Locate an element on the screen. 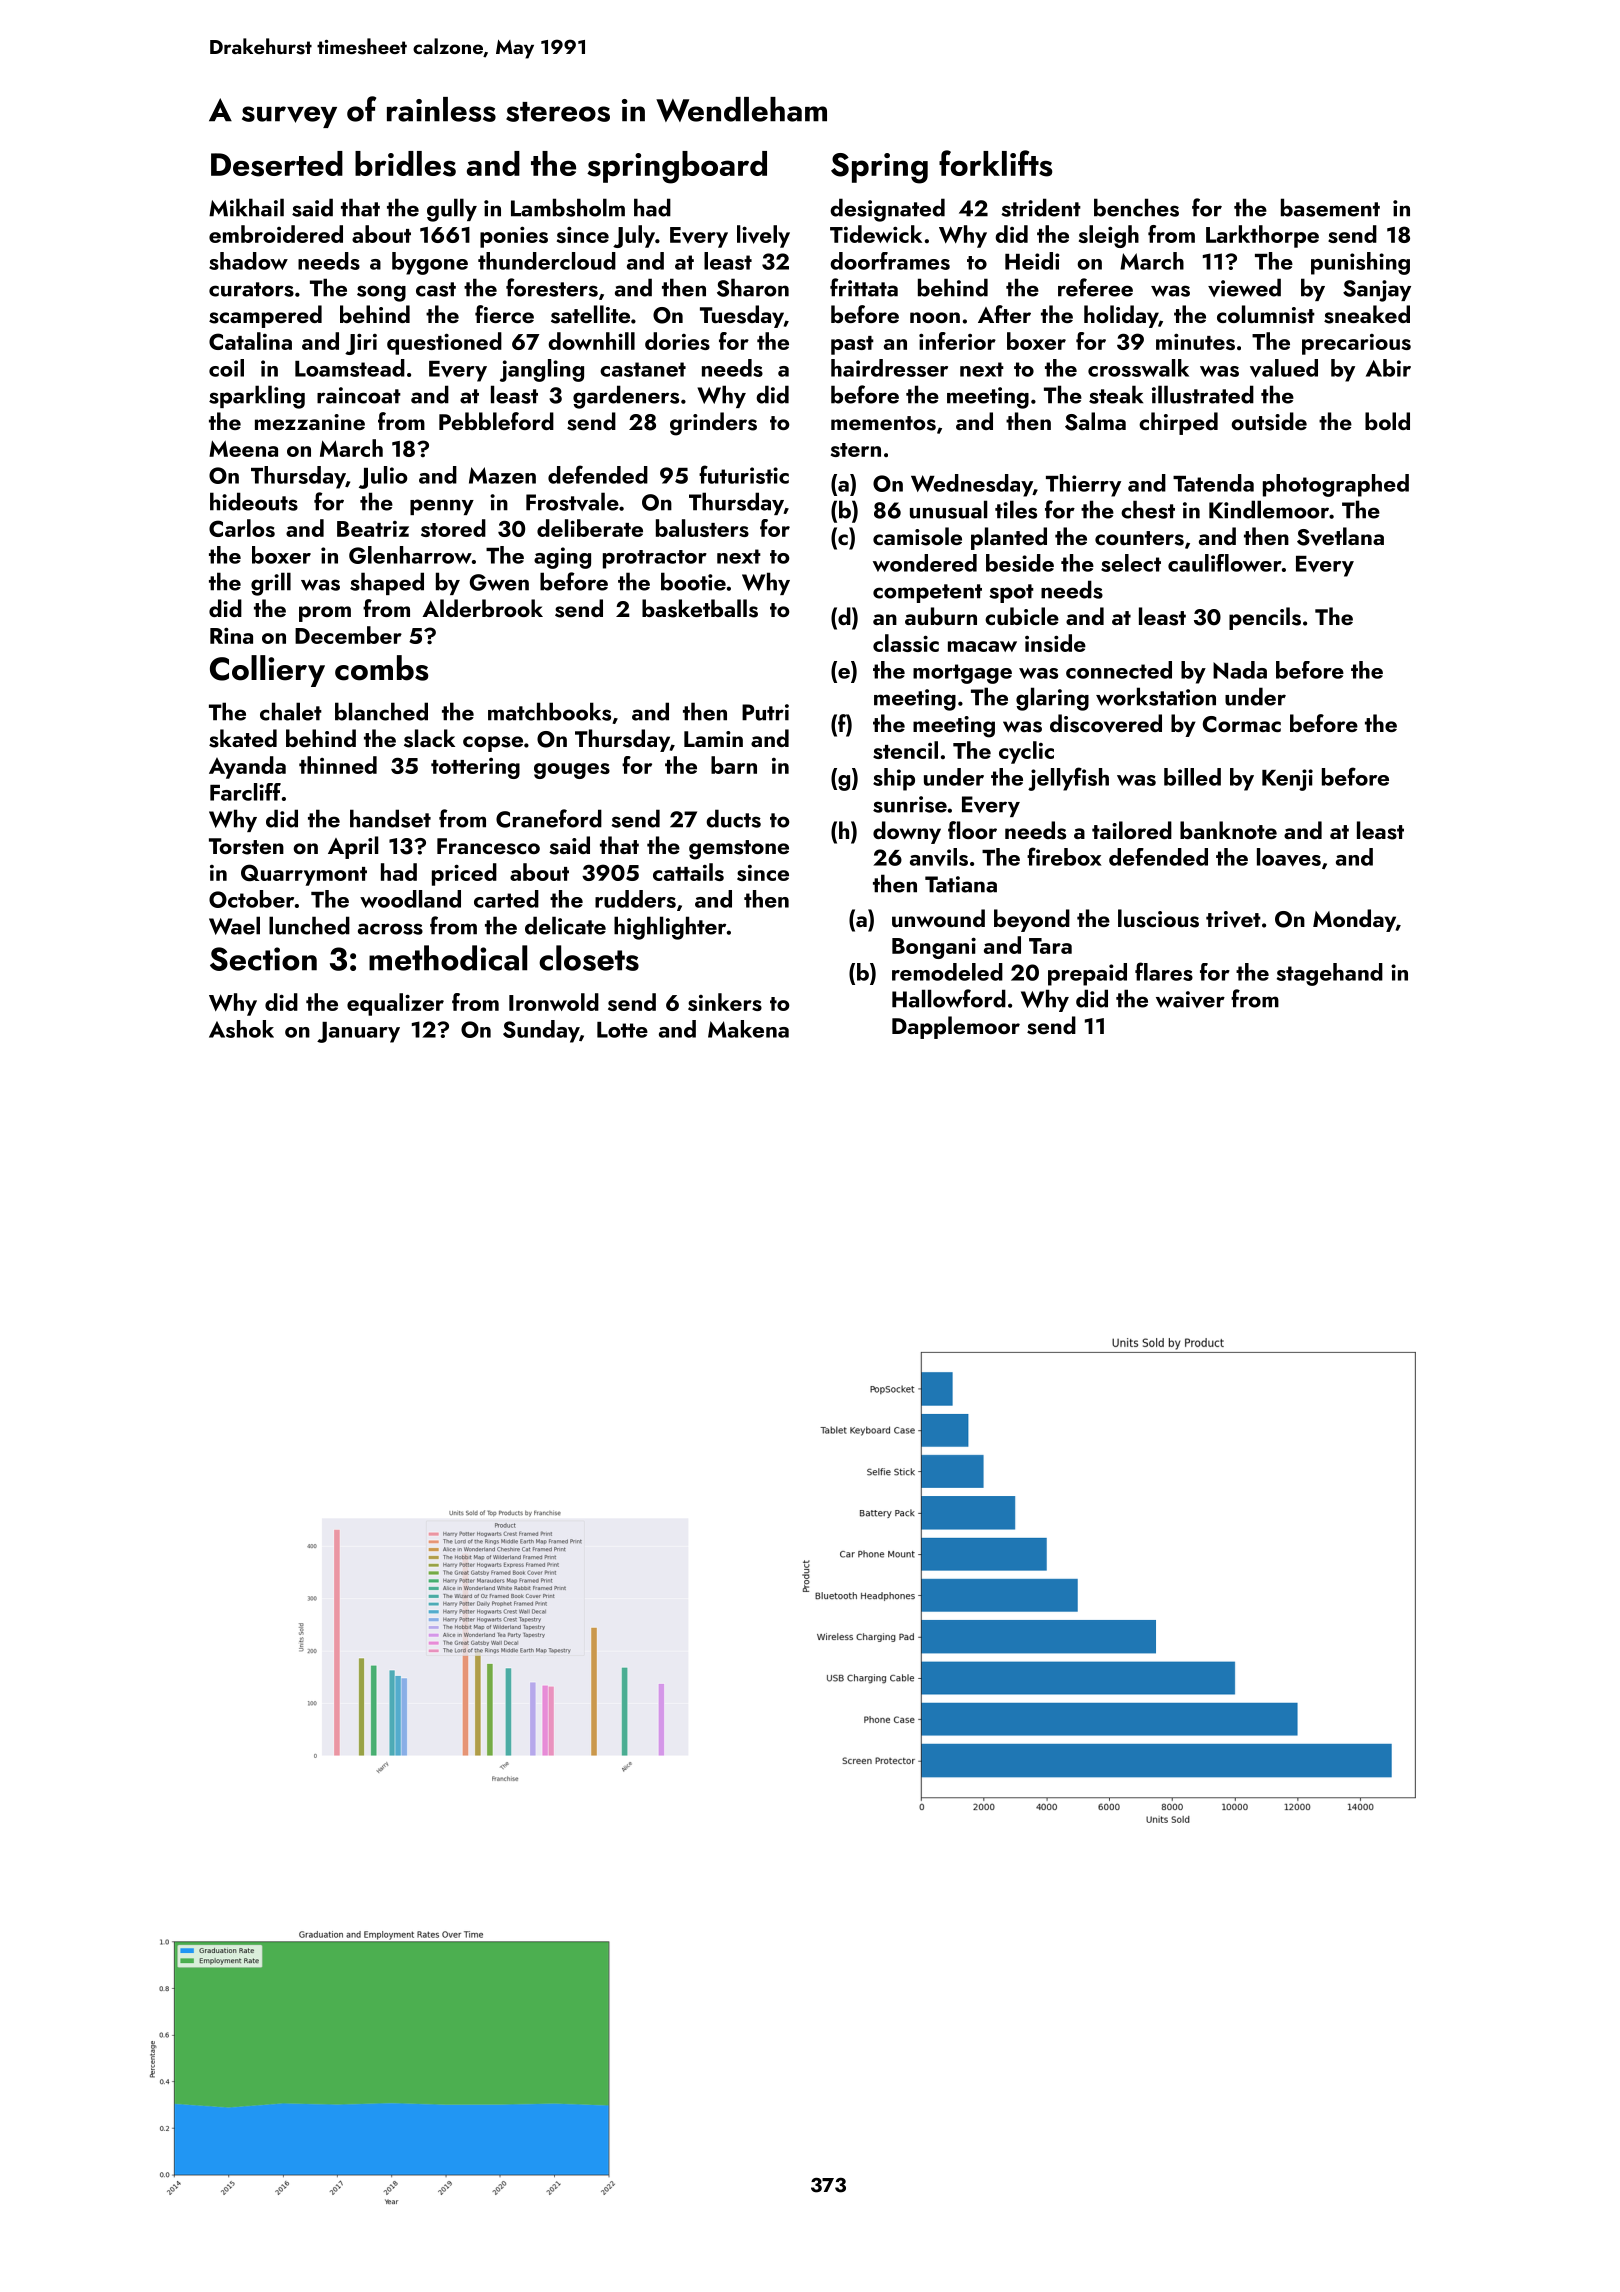 Image resolution: width=1620 pixels, height=2292 pixels. photographed is located at coordinates (1336, 485).
